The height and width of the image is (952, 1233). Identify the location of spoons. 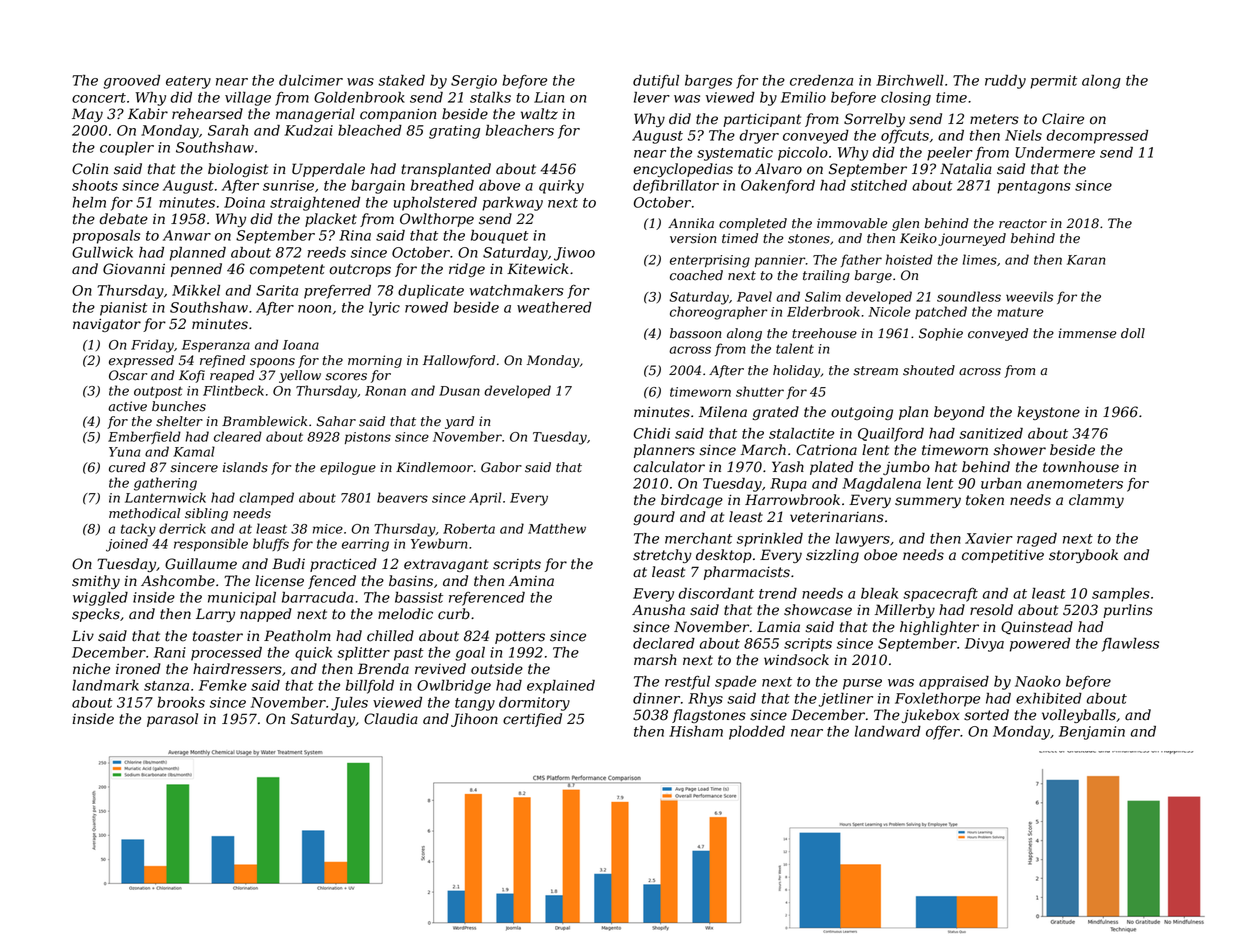
(272, 363).
